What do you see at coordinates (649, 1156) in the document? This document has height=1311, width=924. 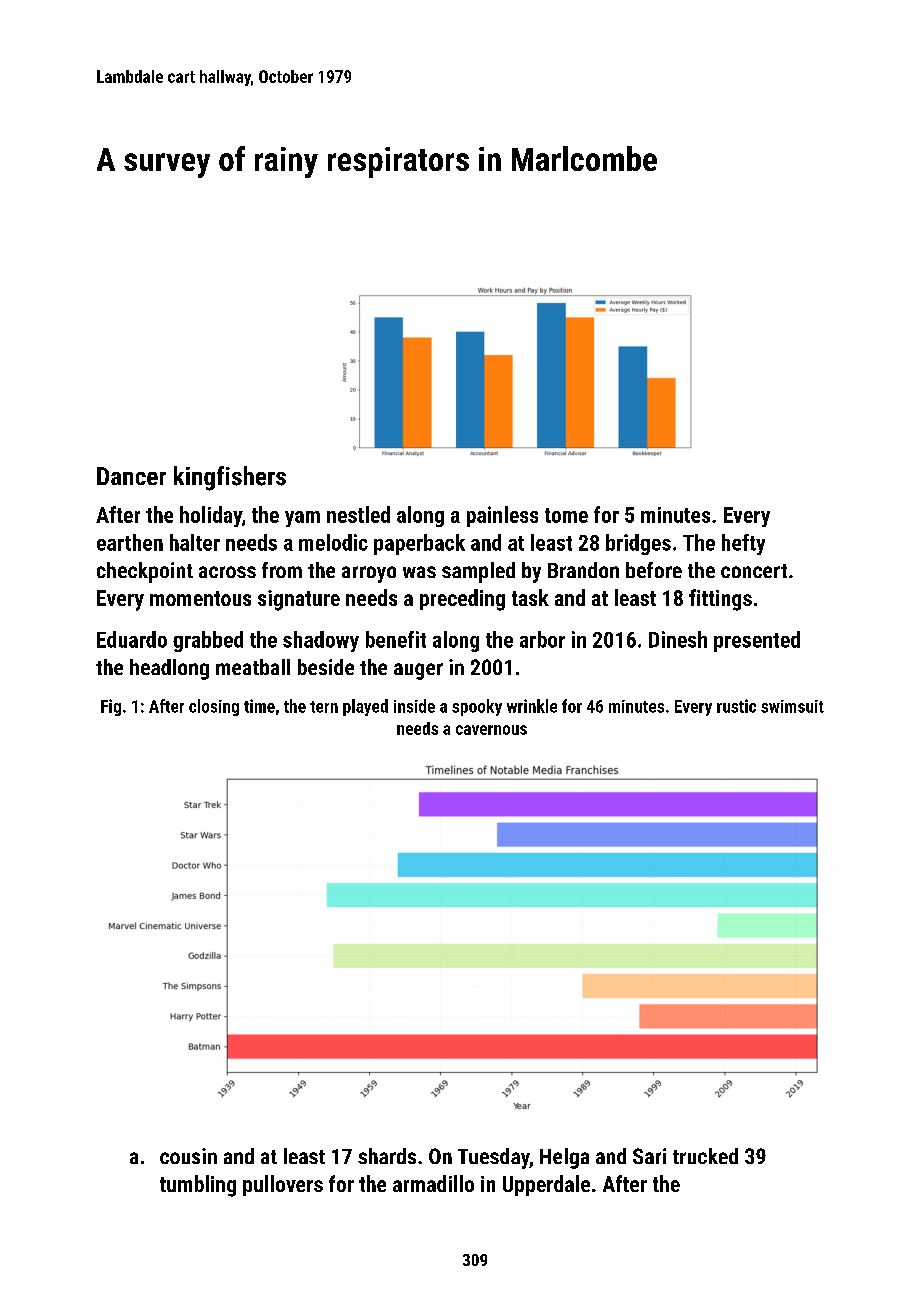 I see `Sari` at bounding box center [649, 1156].
